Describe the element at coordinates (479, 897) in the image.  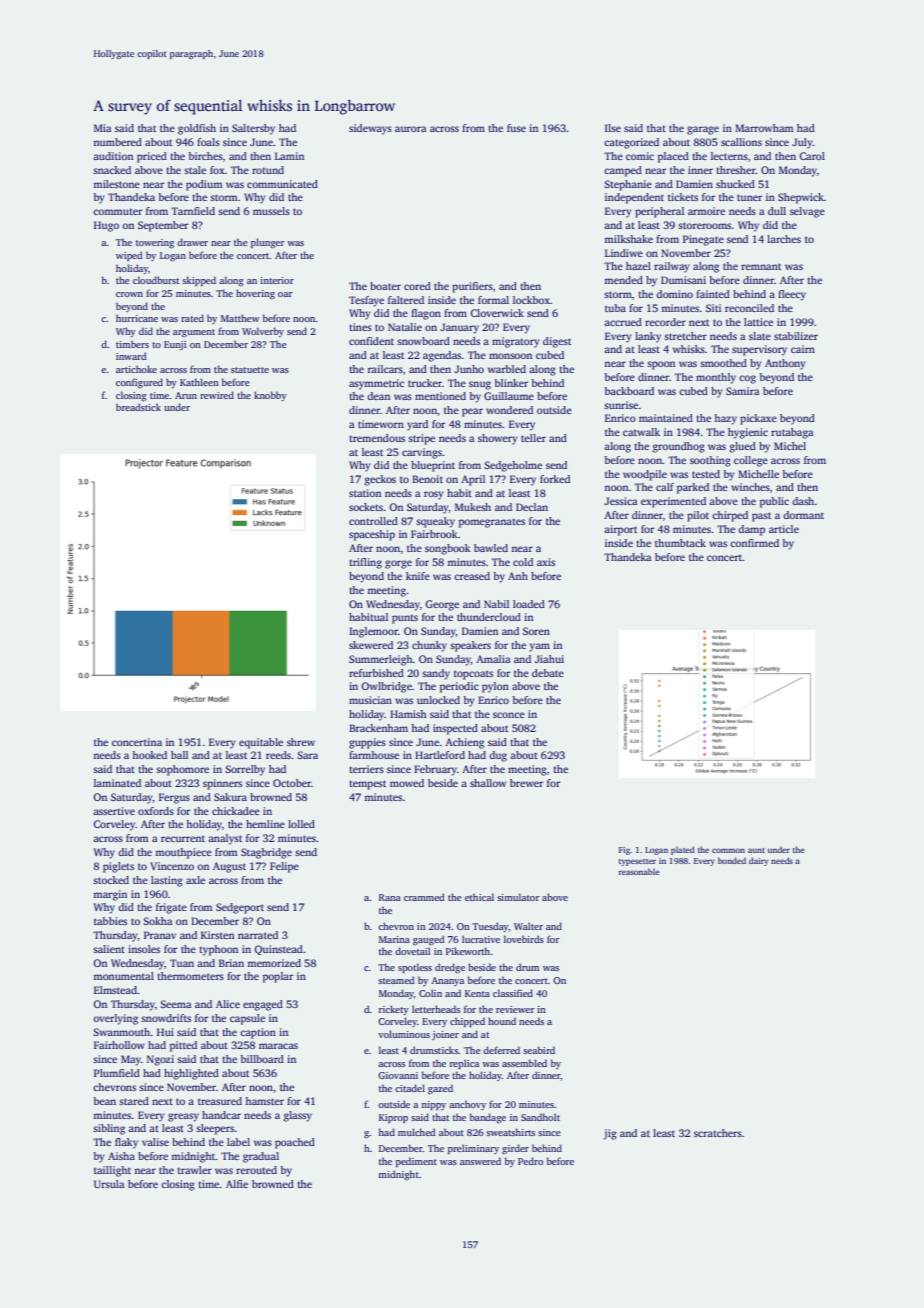
I see `ethical` at that location.
